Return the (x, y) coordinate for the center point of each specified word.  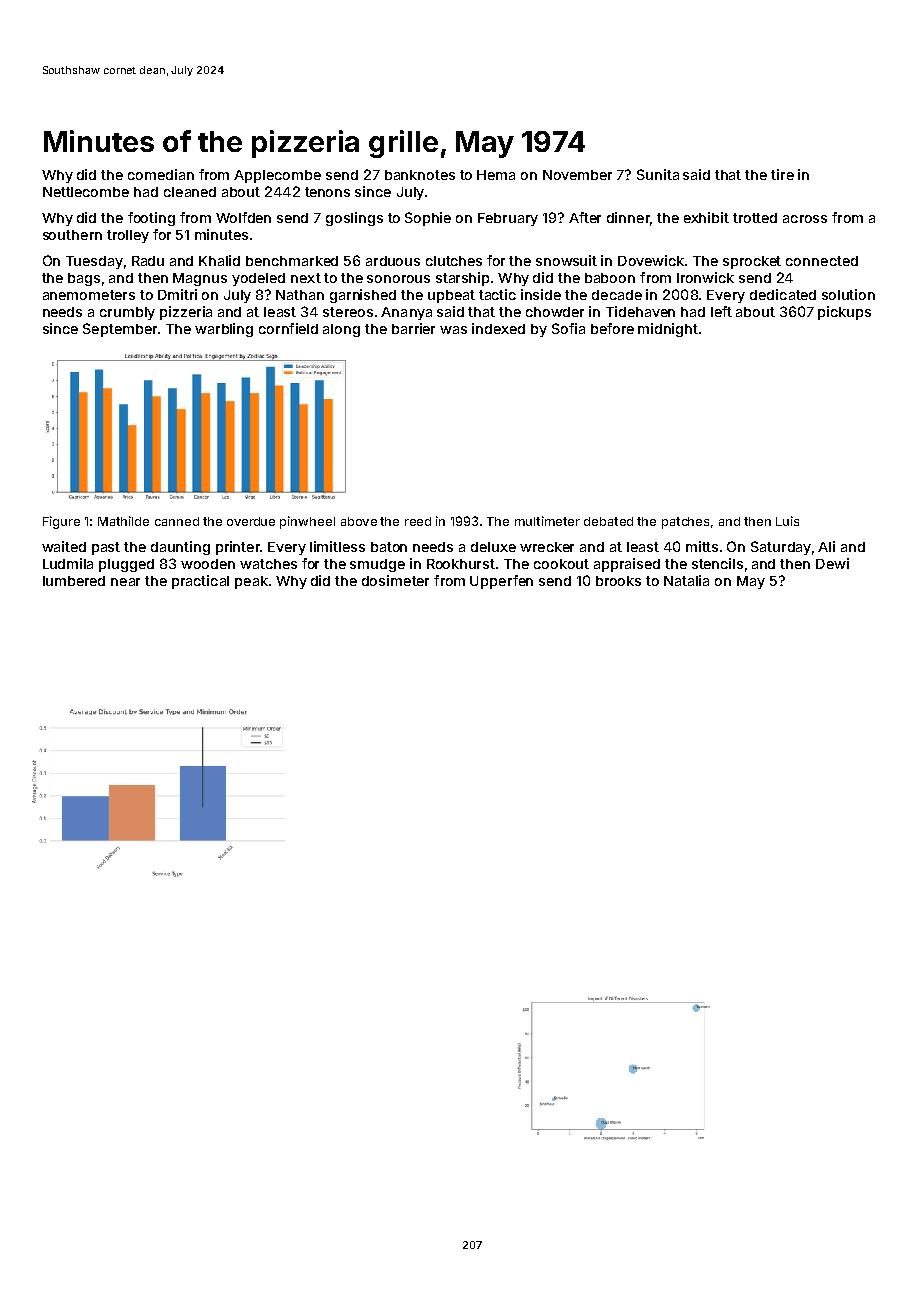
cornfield (288, 328)
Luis (787, 521)
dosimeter (395, 580)
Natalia (686, 580)
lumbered (74, 581)
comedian (161, 174)
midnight (668, 330)
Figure (61, 522)
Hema (496, 175)
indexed (498, 328)
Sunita (658, 174)
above (359, 521)
